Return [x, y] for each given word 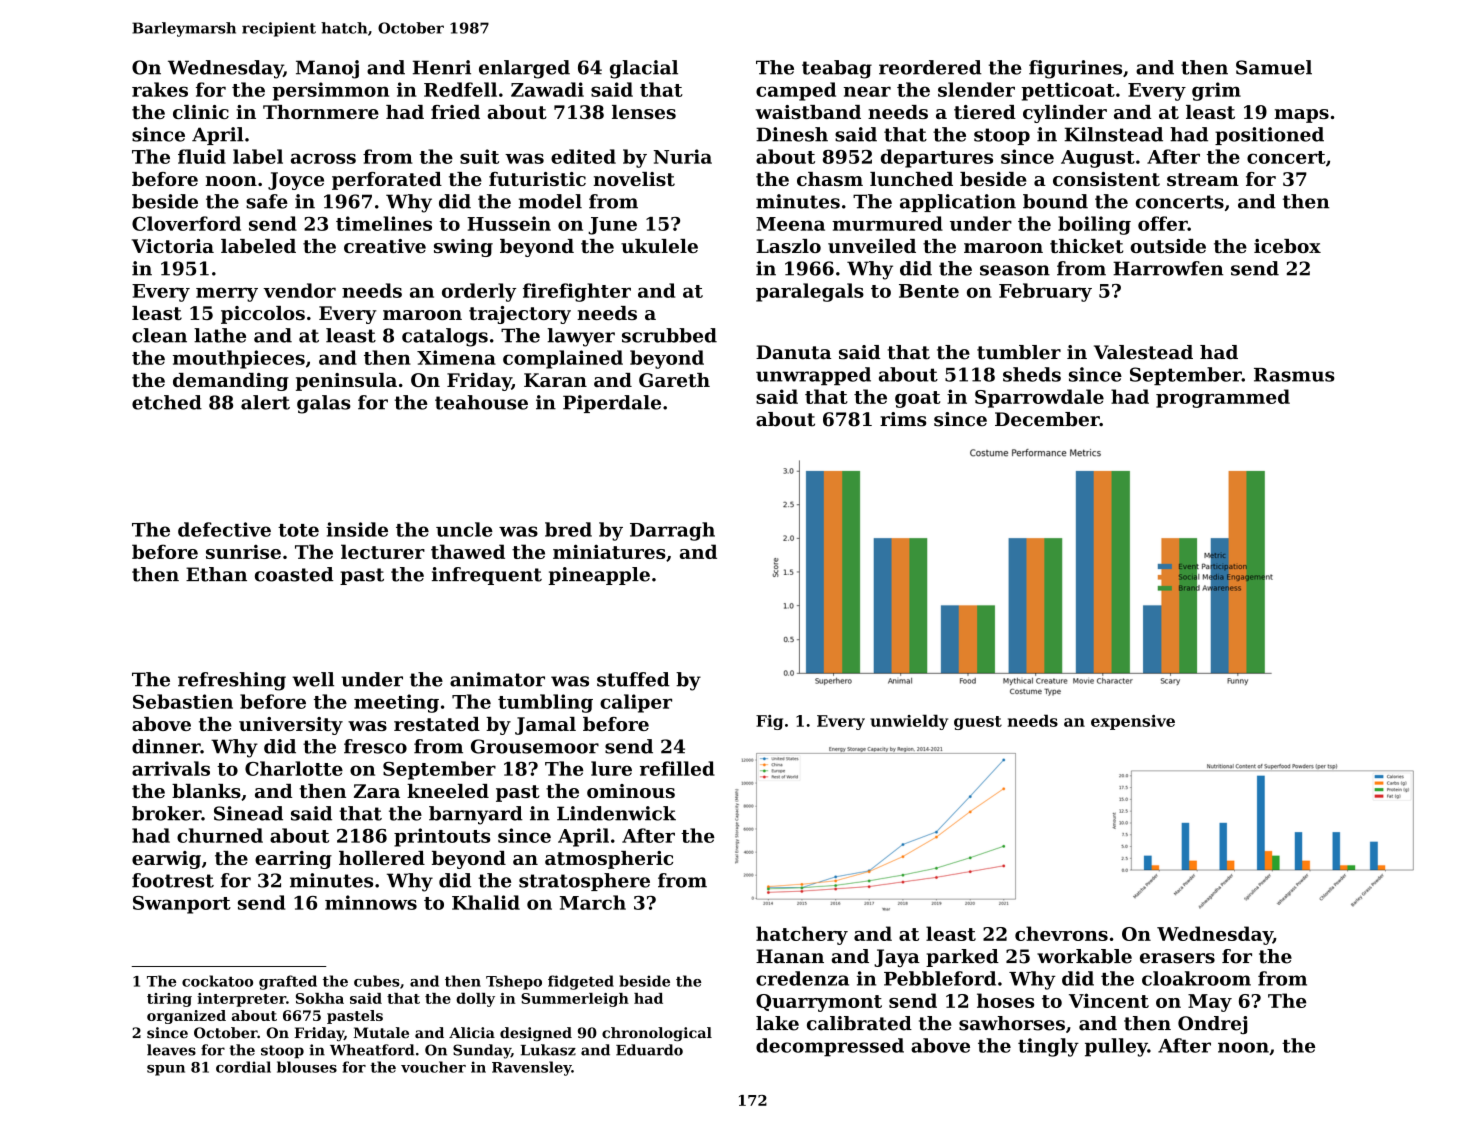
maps [1301, 116]
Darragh [672, 531]
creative [385, 246]
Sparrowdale [1039, 398]
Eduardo [649, 1050]
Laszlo [788, 246]
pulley [1116, 1047]
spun [166, 1070]
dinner [166, 746]
